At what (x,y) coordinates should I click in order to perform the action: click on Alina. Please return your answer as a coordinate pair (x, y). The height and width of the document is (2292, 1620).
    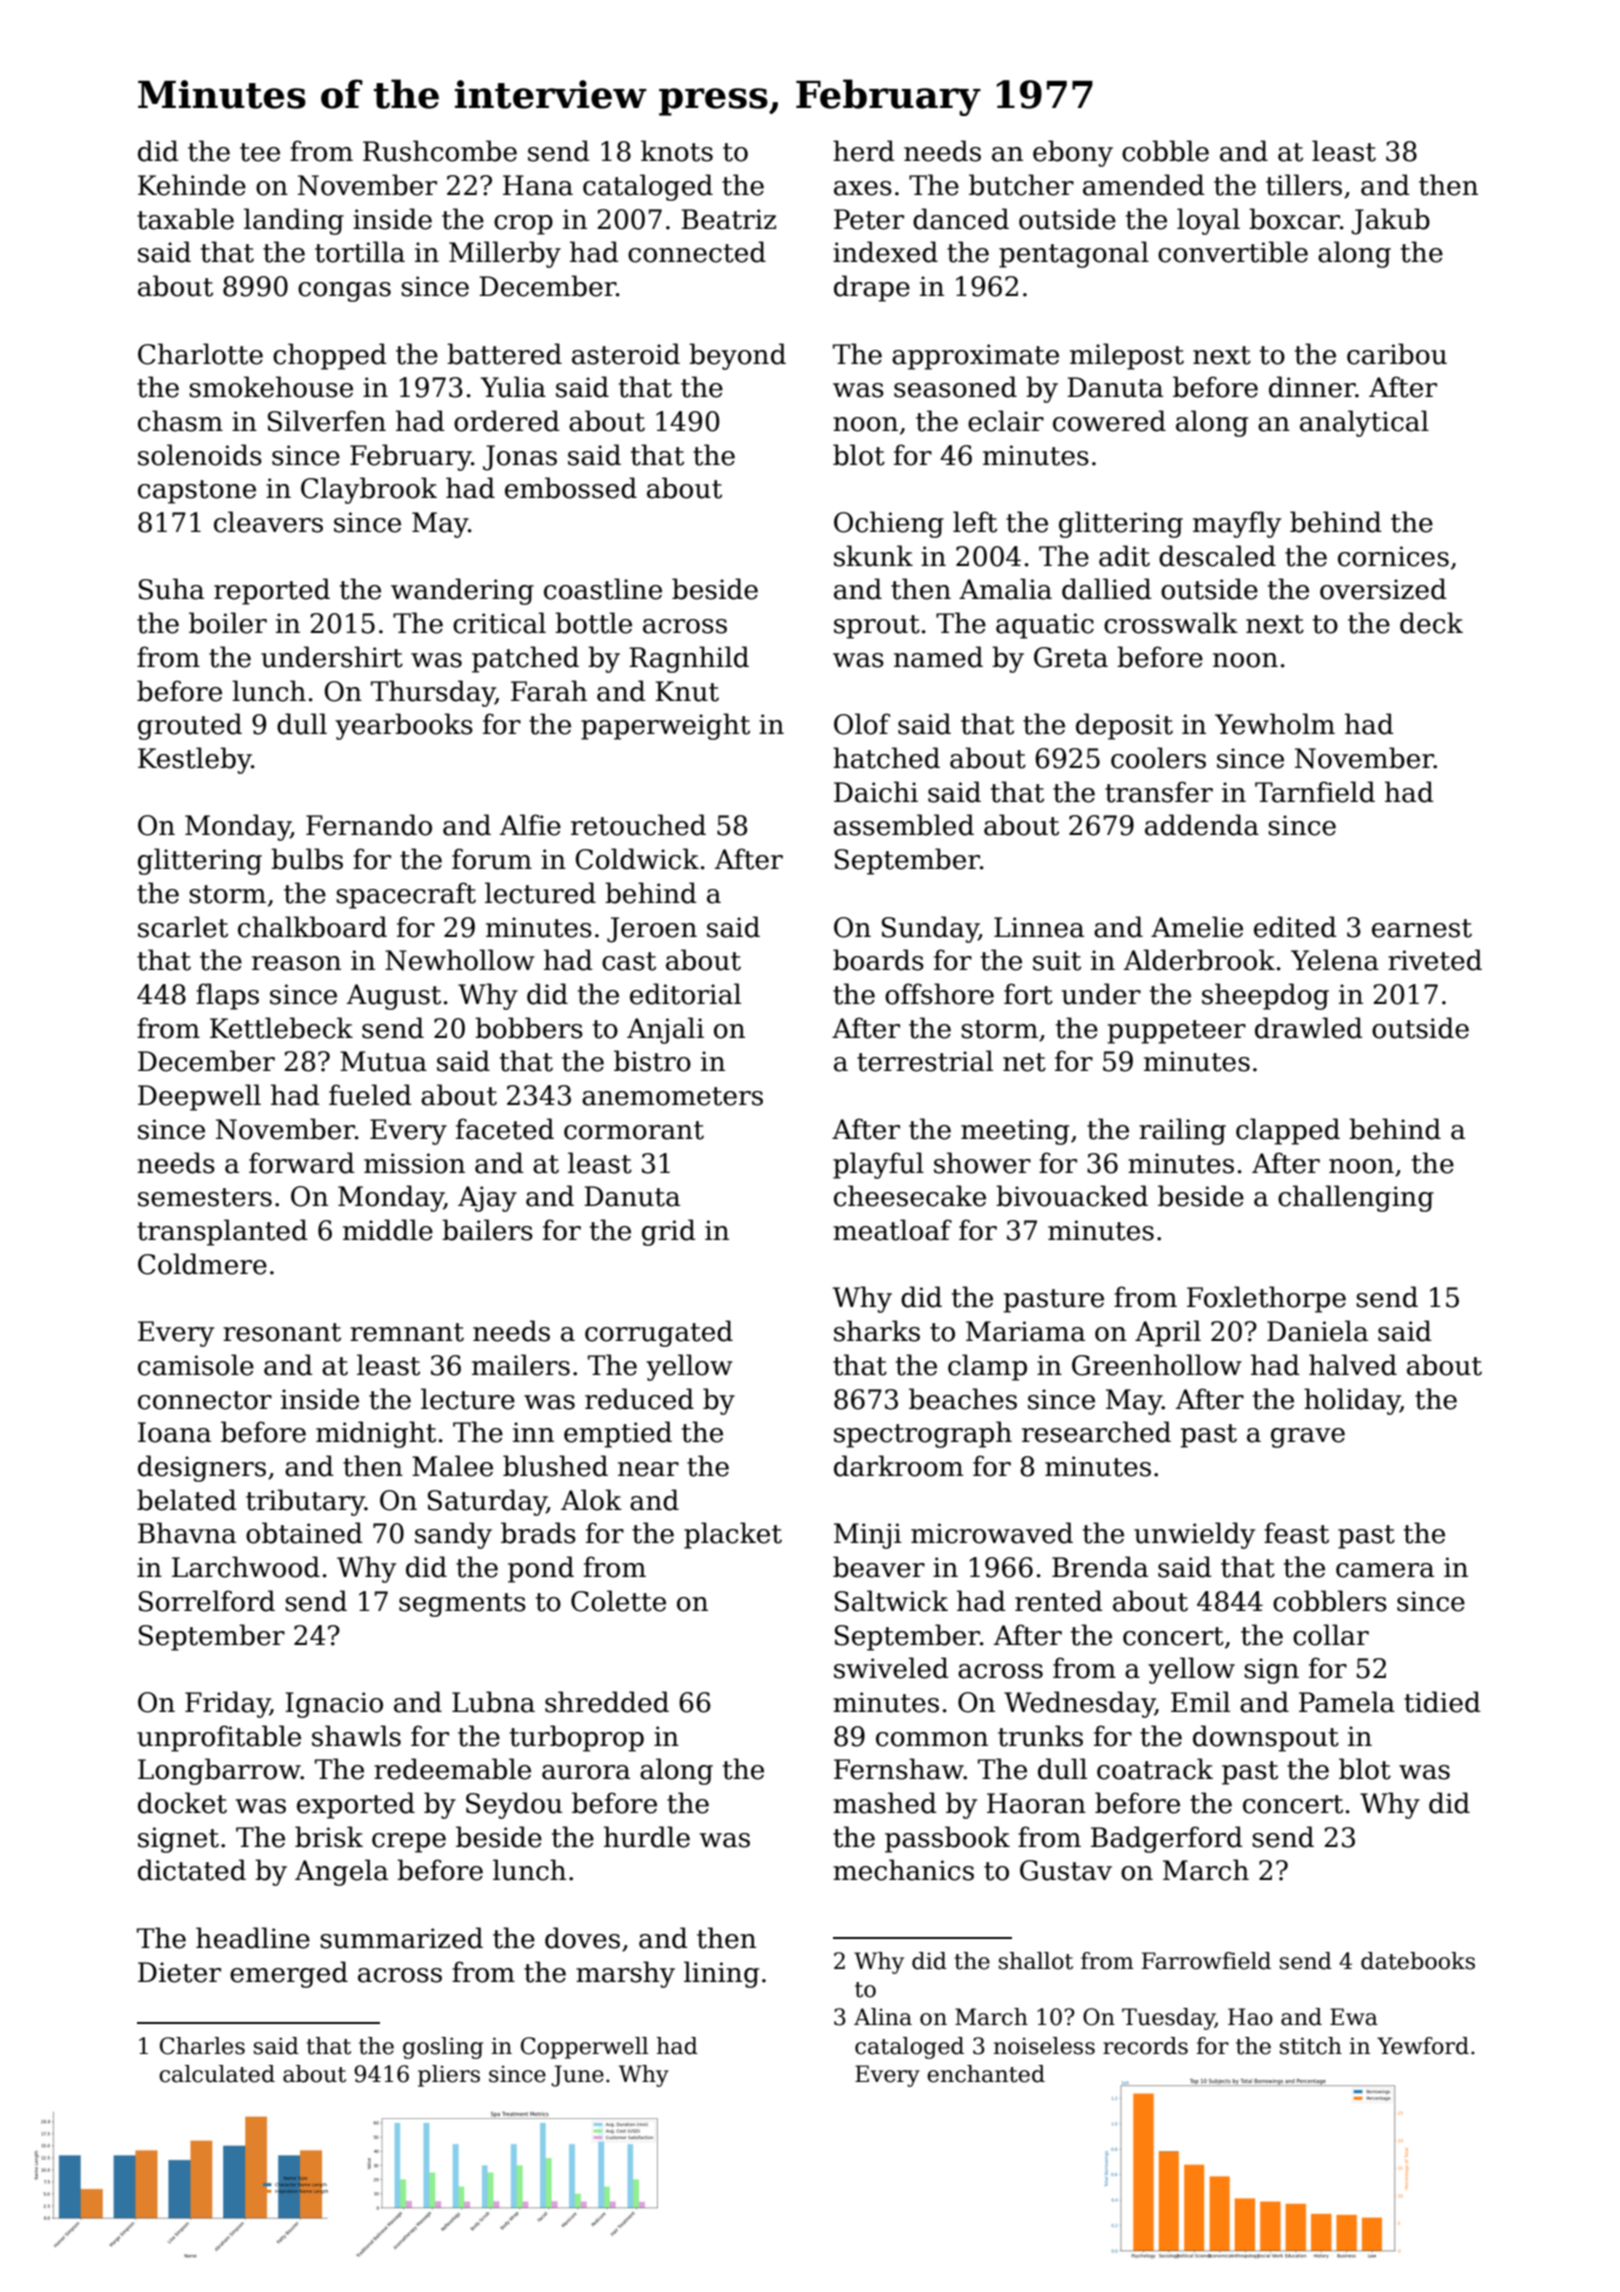
    Looking at the image, I should click on (883, 2017).
